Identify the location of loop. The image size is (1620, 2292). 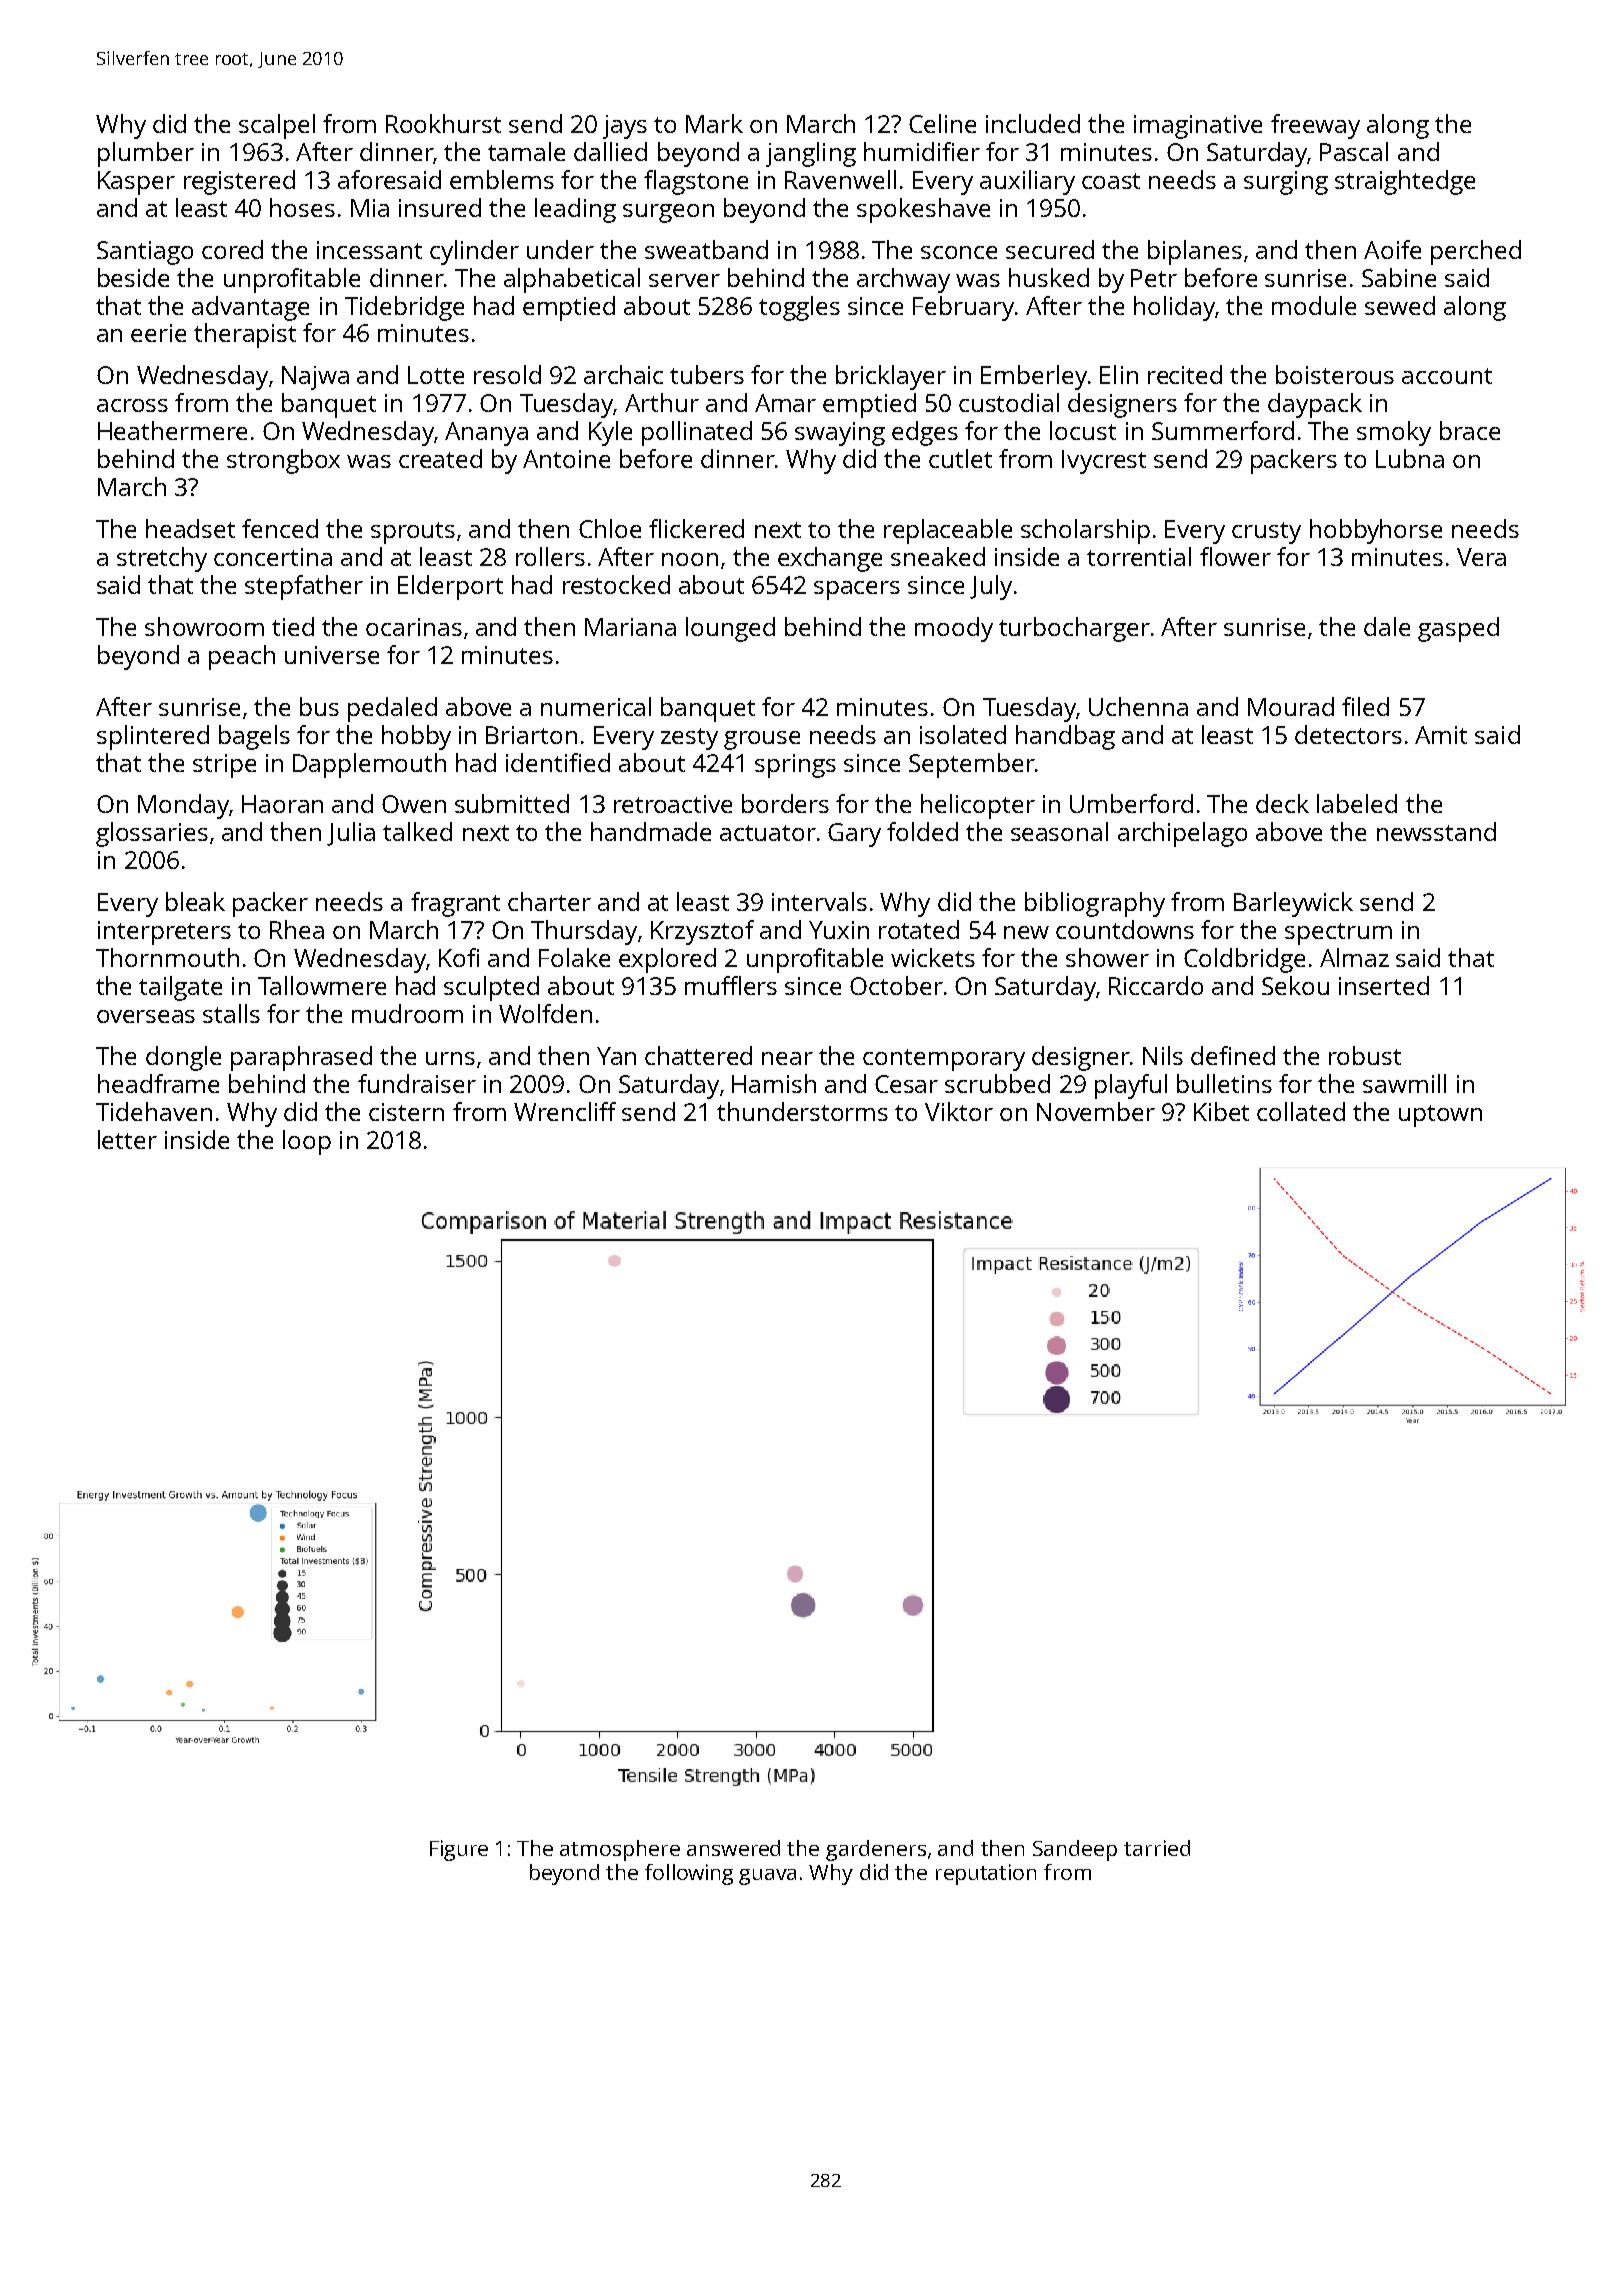
(307, 1142).
